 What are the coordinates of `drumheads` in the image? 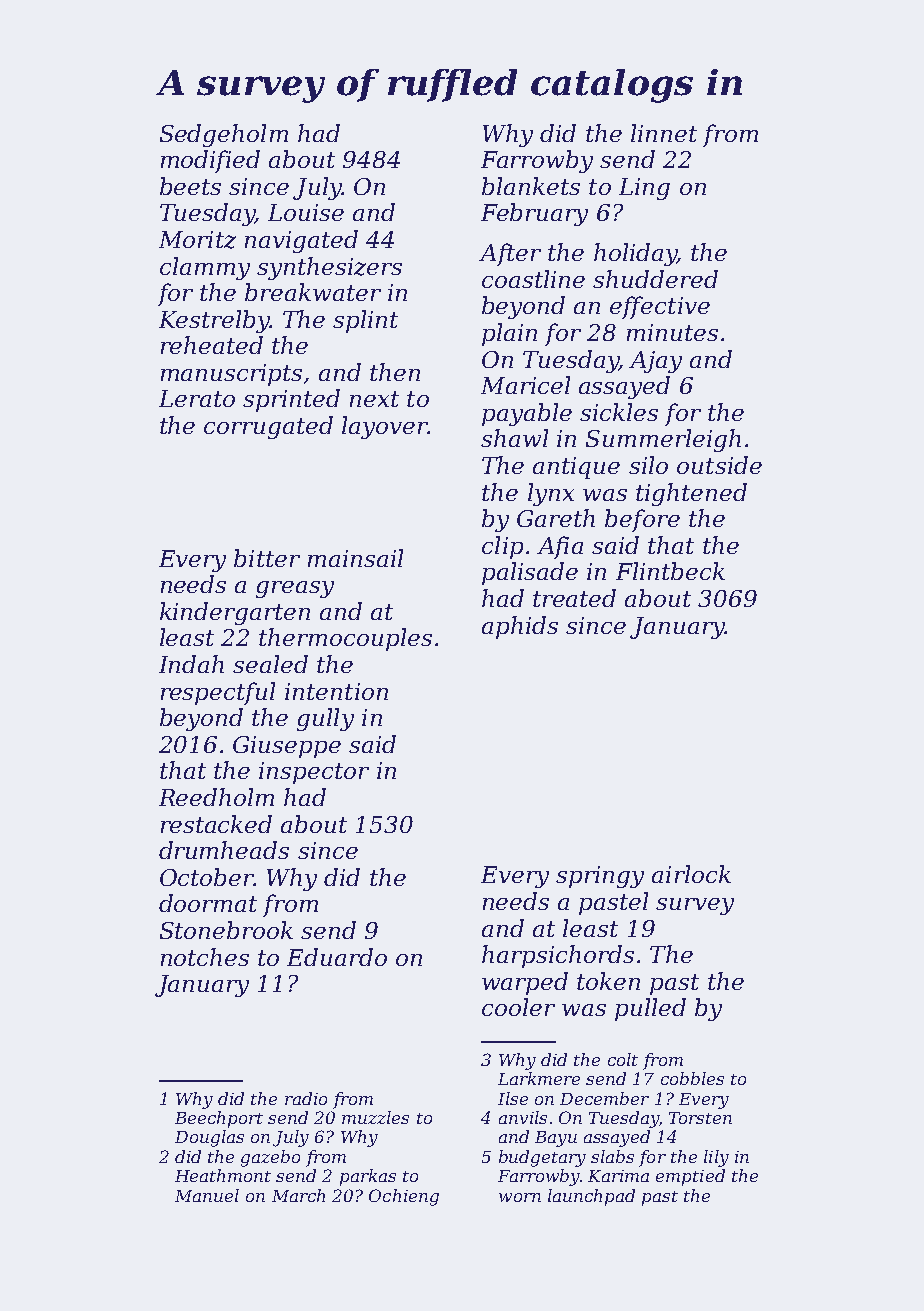 It's located at (224, 850).
